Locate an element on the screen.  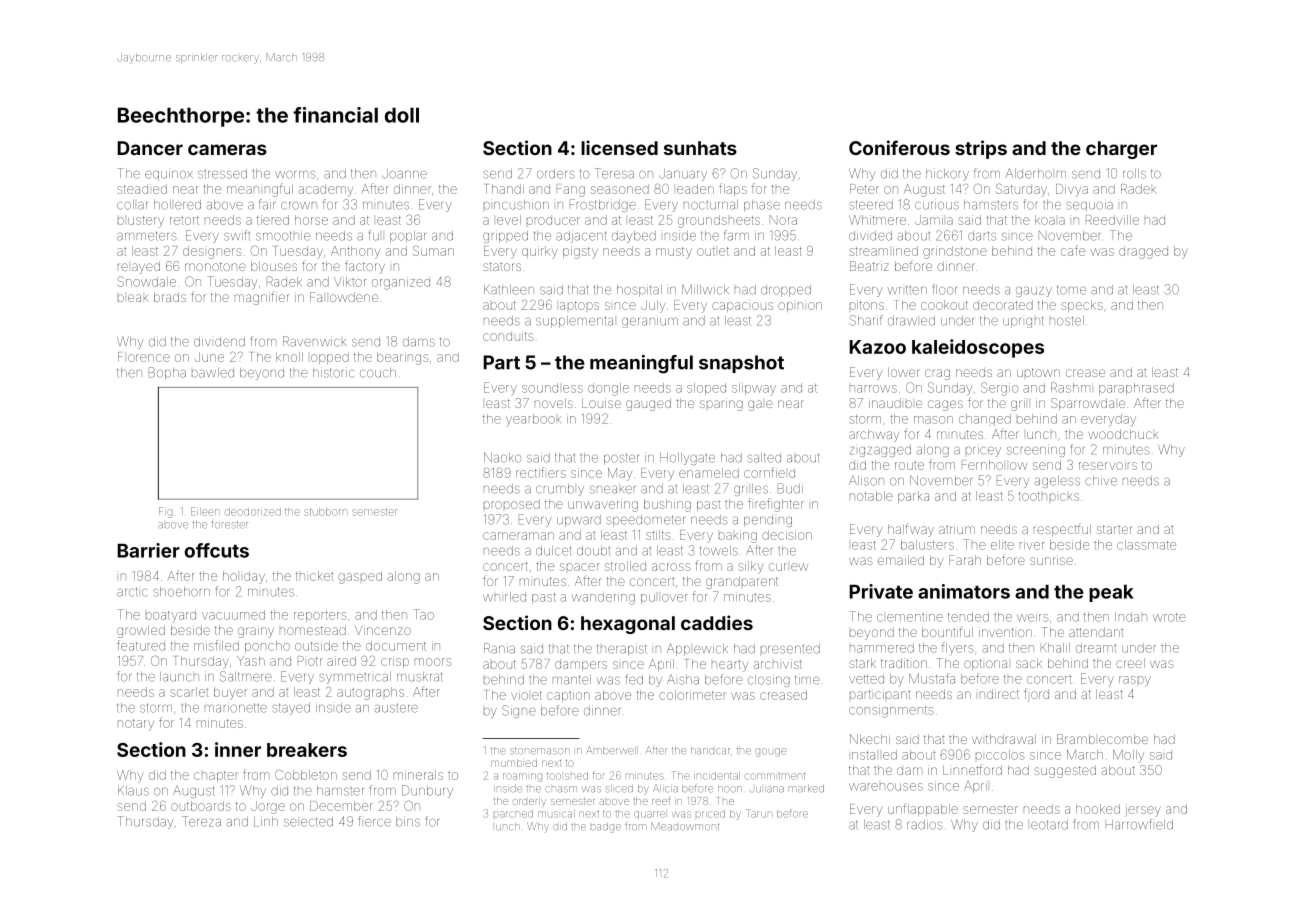
crumbly is located at coordinates (560, 490).
